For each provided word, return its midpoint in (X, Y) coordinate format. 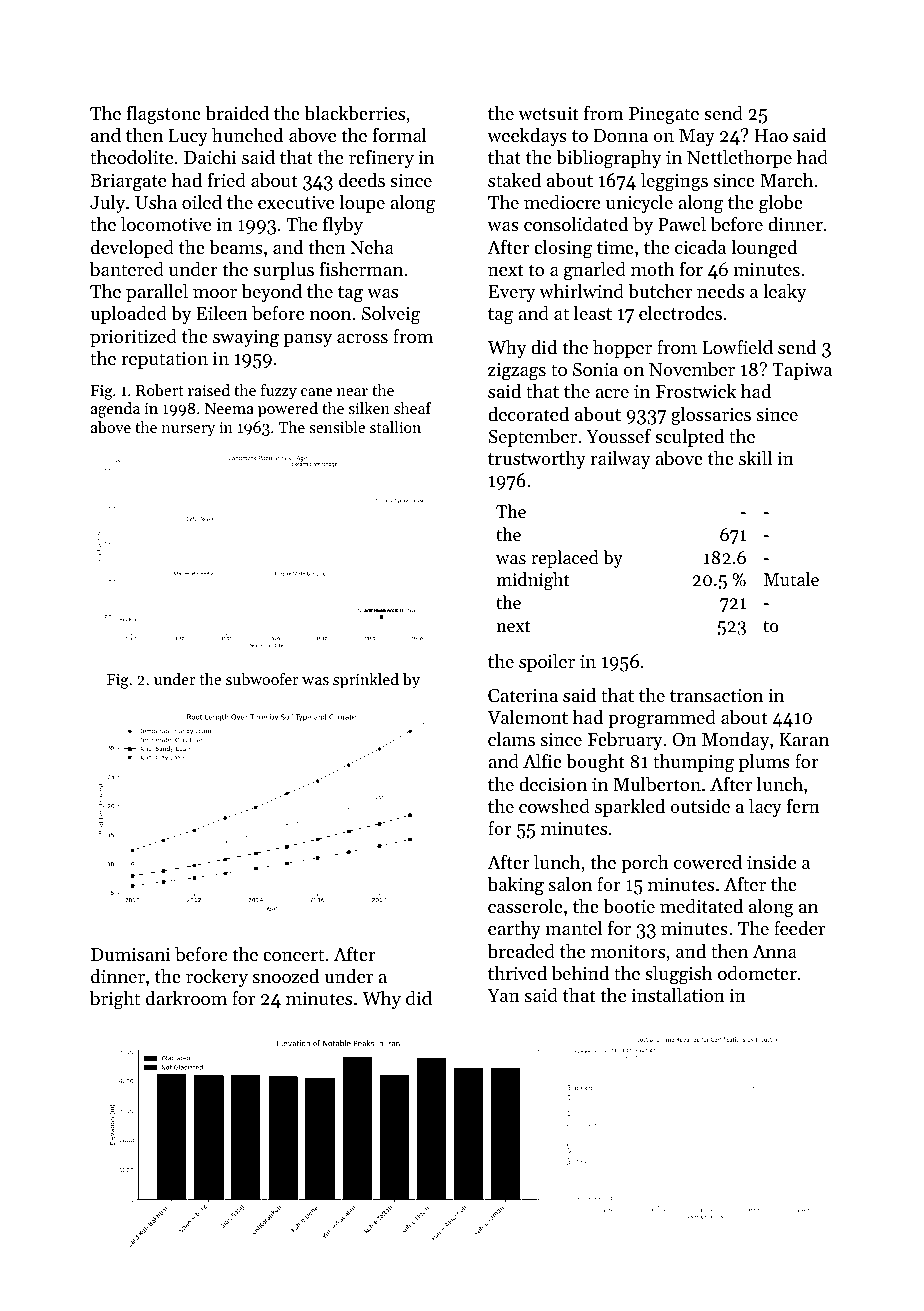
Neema (229, 408)
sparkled (630, 808)
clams (511, 739)
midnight (533, 581)
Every (512, 293)
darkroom (186, 998)
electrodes (680, 313)
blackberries (354, 113)
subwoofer (262, 679)
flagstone (163, 115)
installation (678, 995)
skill (755, 458)
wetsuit (548, 113)
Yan (503, 995)
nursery (188, 431)
